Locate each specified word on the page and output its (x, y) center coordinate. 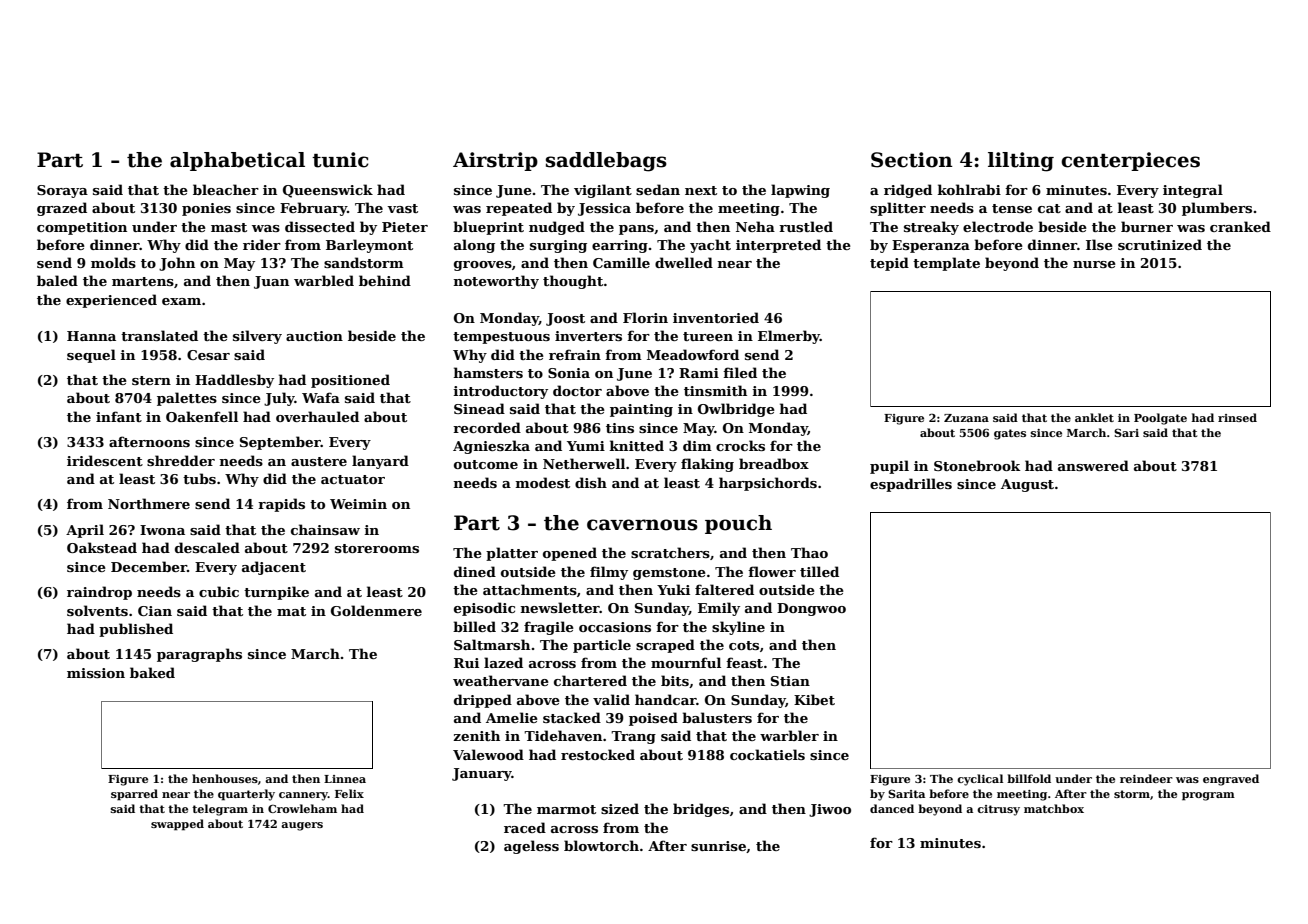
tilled (819, 571)
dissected (320, 226)
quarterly (246, 795)
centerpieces (1130, 161)
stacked (572, 717)
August (1027, 485)
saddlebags (606, 162)
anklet (1094, 417)
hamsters (488, 372)
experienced (111, 301)
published (136, 630)
